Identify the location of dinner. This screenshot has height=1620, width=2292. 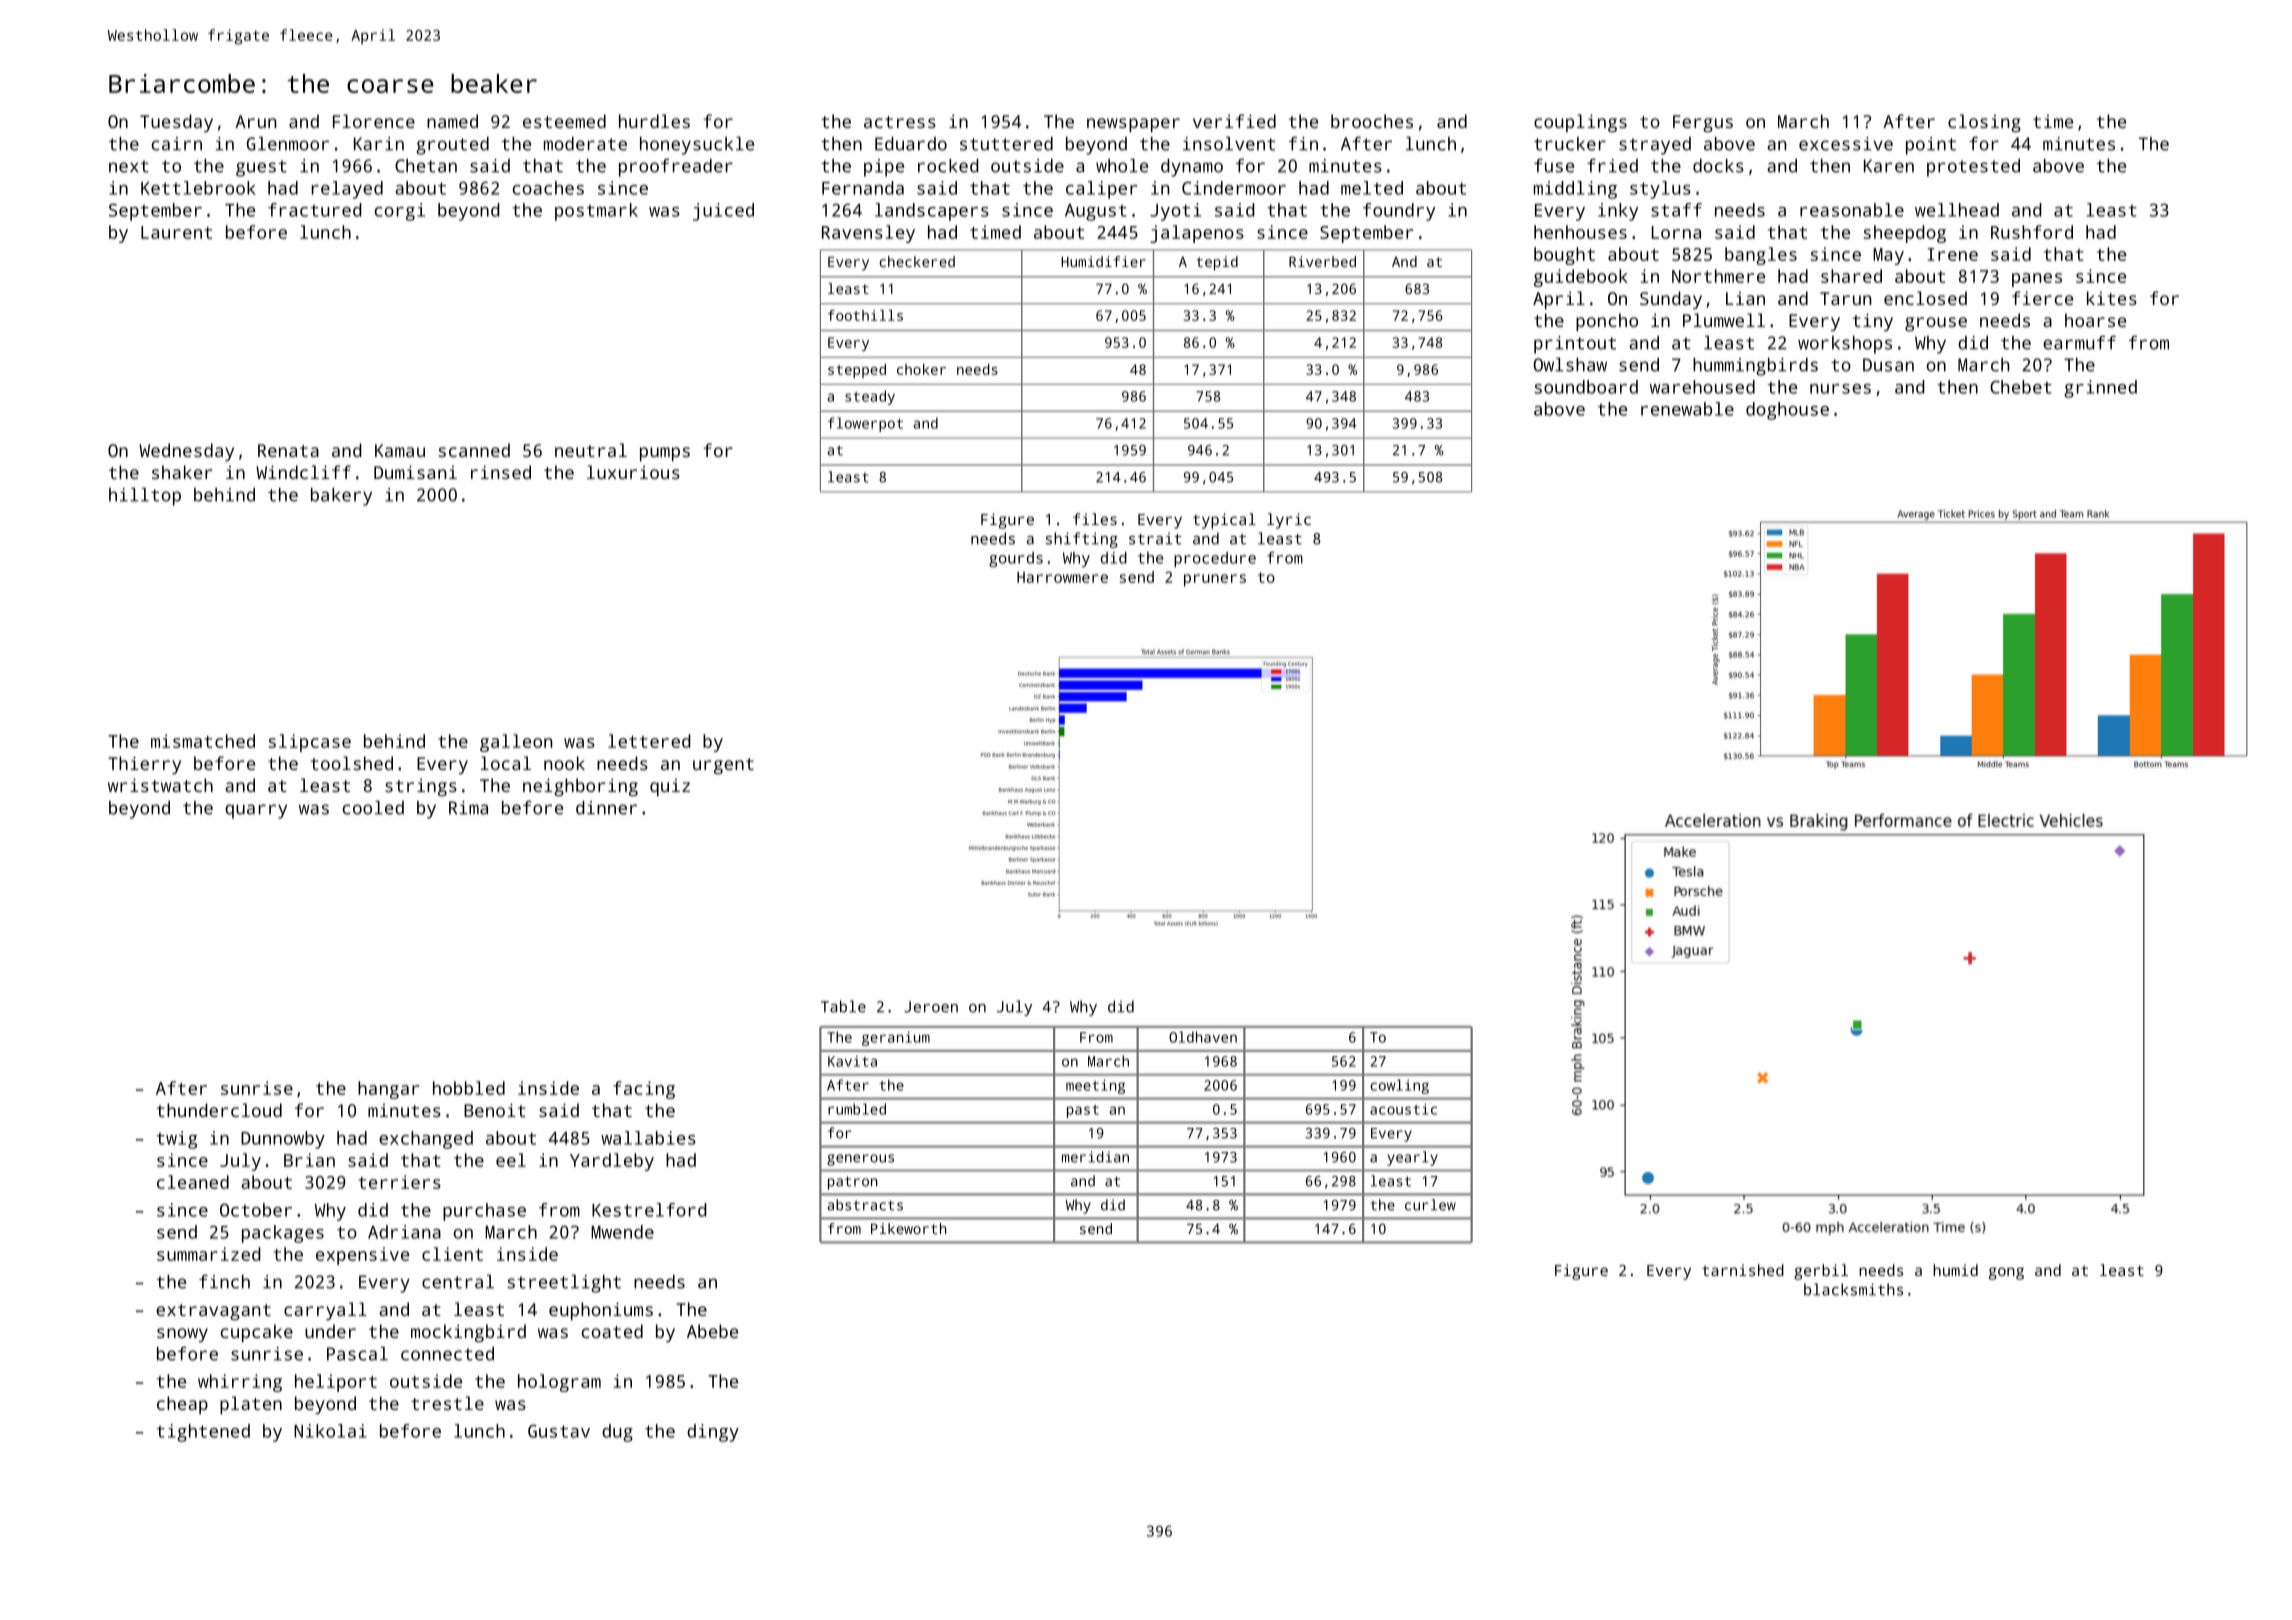
(606, 808).
